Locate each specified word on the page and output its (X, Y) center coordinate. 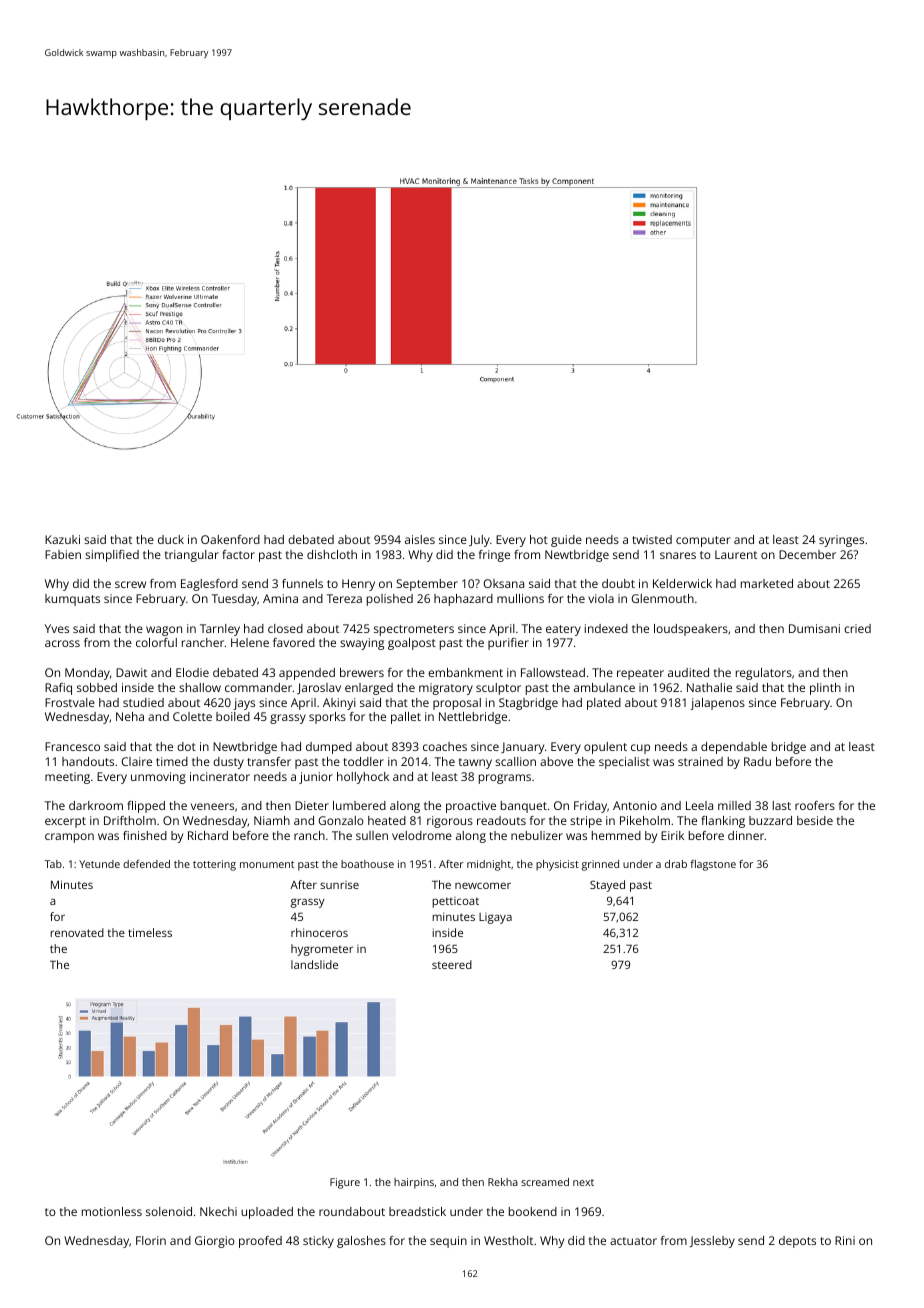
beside (815, 820)
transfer (269, 761)
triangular (192, 556)
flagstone (713, 865)
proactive (471, 807)
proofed (260, 1242)
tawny (475, 763)
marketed (767, 583)
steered (452, 964)
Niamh (272, 820)
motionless (112, 1211)
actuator (633, 1241)
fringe (494, 556)
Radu (757, 761)
